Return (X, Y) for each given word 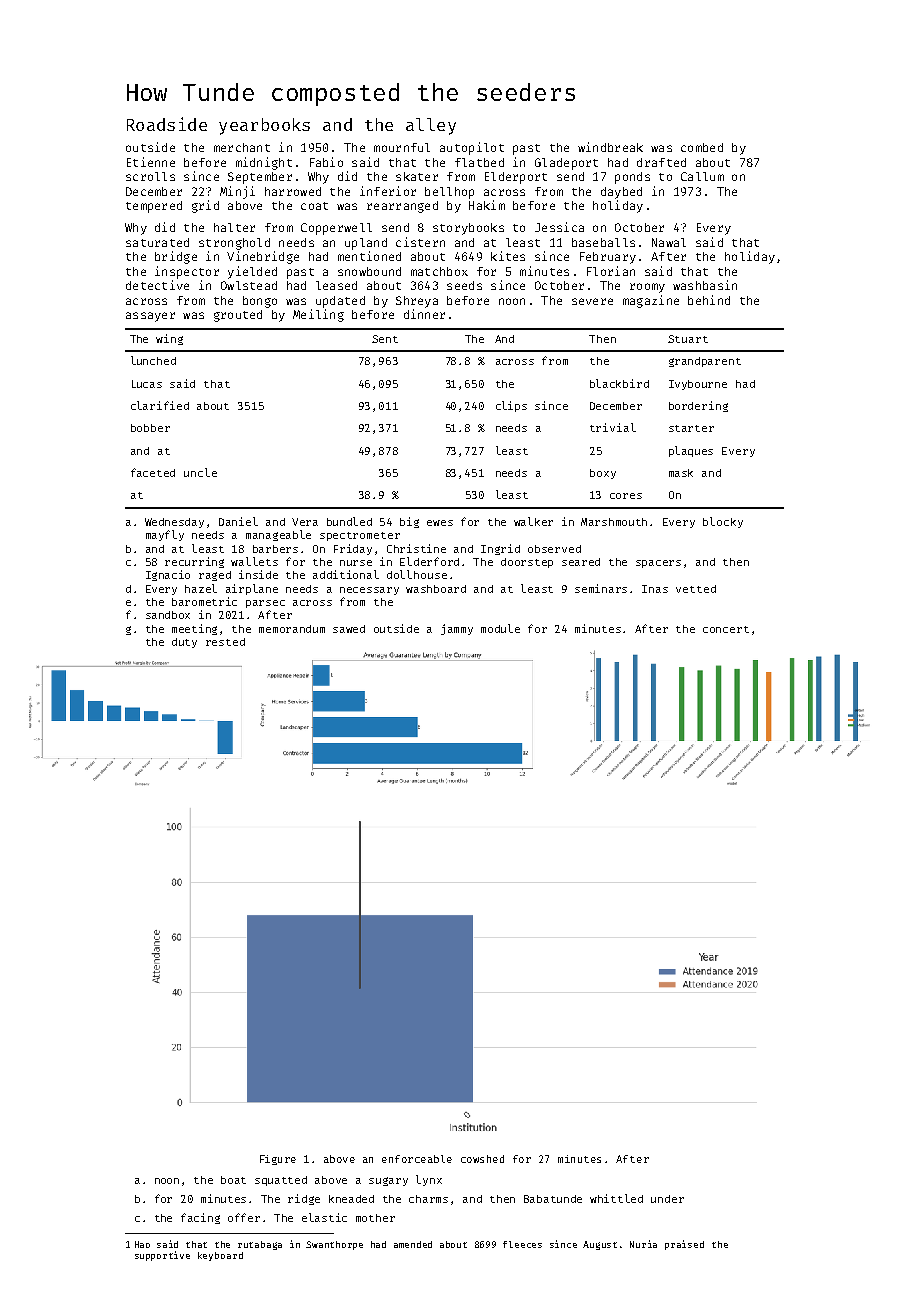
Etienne (151, 162)
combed (702, 147)
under (667, 1199)
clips (511, 406)
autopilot (472, 148)
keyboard (220, 1256)
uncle (200, 472)
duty (184, 643)
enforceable (417, 1159)
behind (709, 300)
